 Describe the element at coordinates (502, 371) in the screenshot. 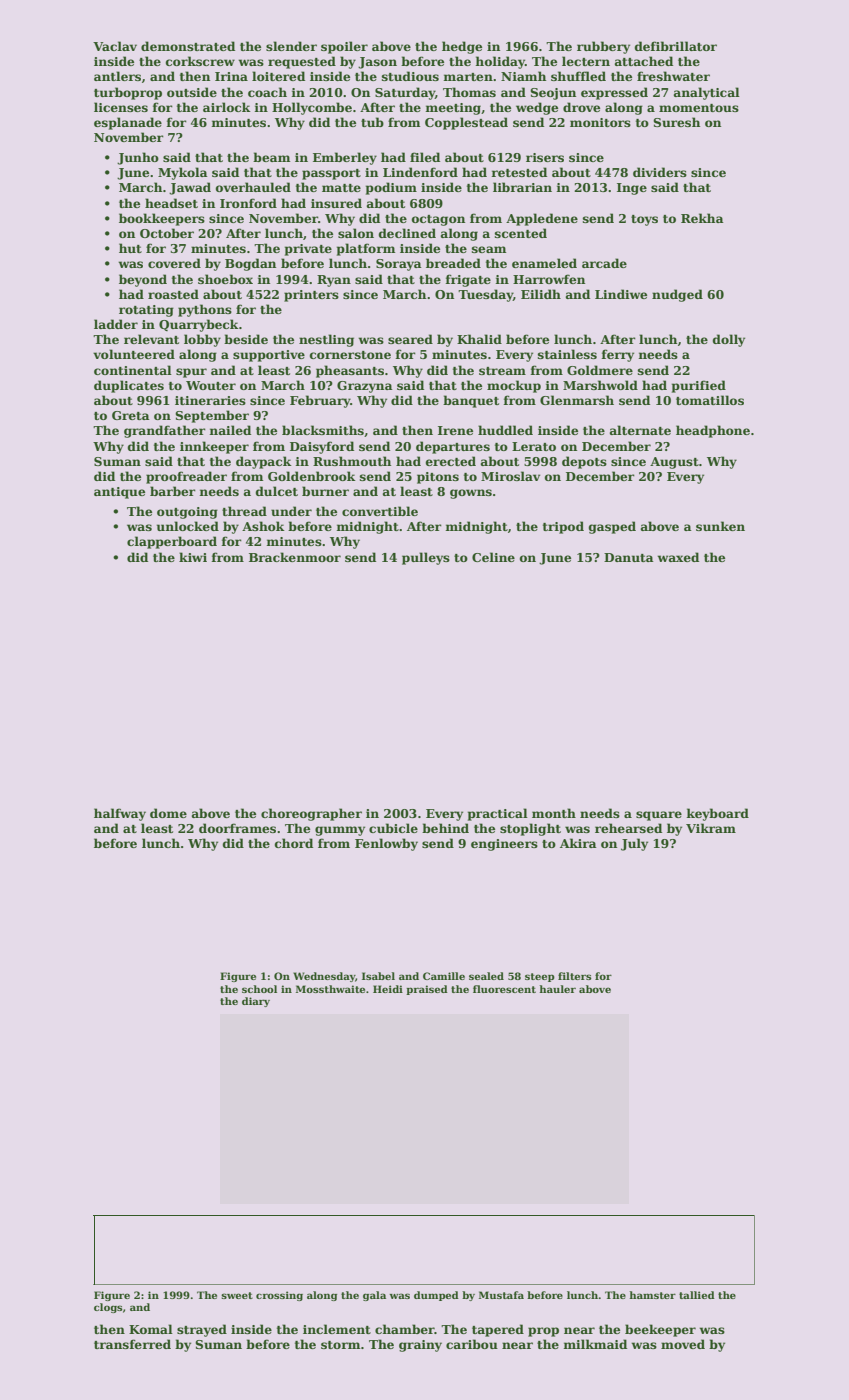

I see `stream` at that location.
